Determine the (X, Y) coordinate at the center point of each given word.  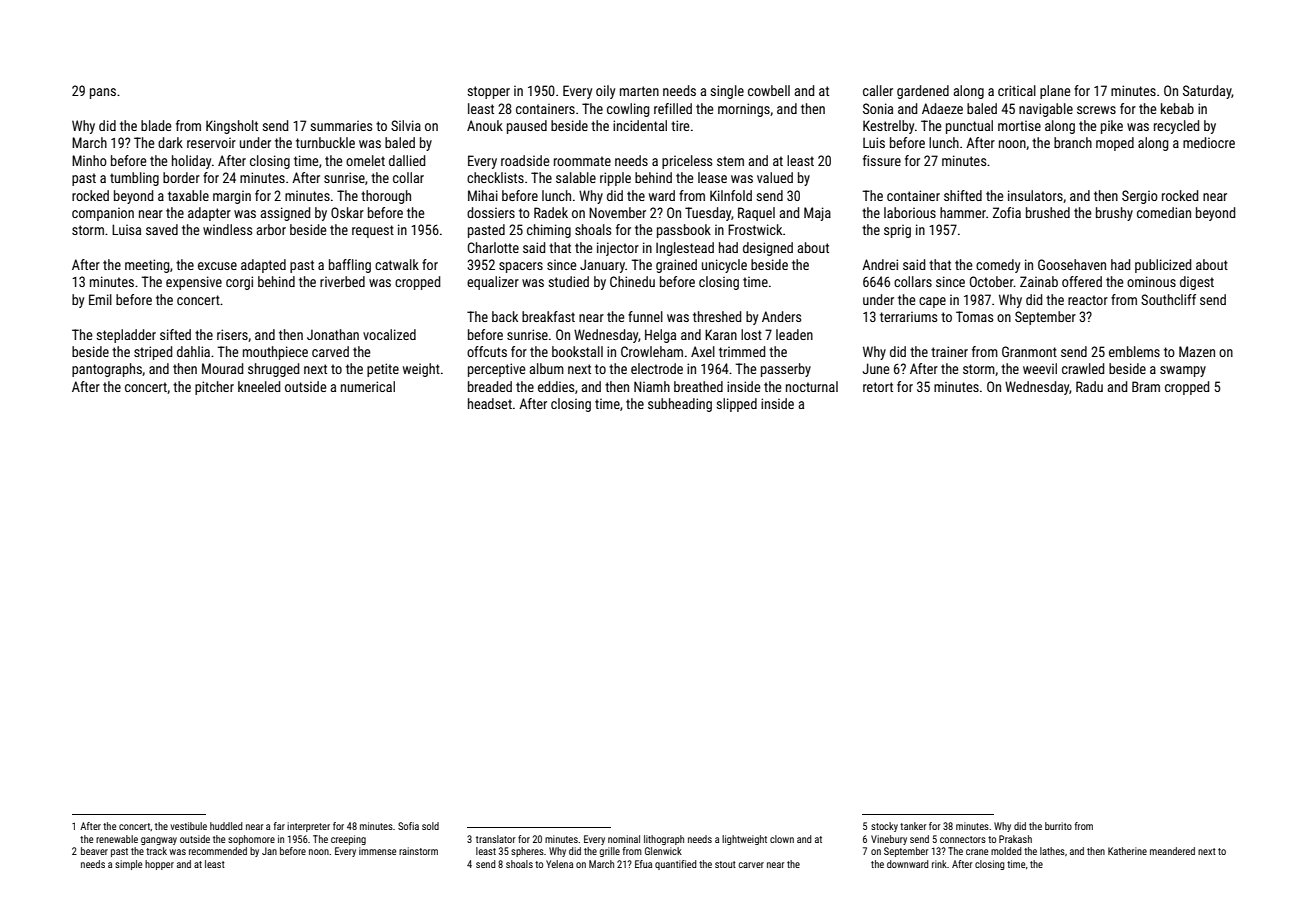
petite (383, 370)
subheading (680, 405)
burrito (1058, 826)
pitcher (214, 388)
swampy (1183, 371)
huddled (226, 826)
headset (490, 403)
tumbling (134, 179)
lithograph (664, 840)
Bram (1146, 386)
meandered (1172, 851)
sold (430, 826)
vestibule (189, 826)
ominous (1151, 281)
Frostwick (755, 229)
